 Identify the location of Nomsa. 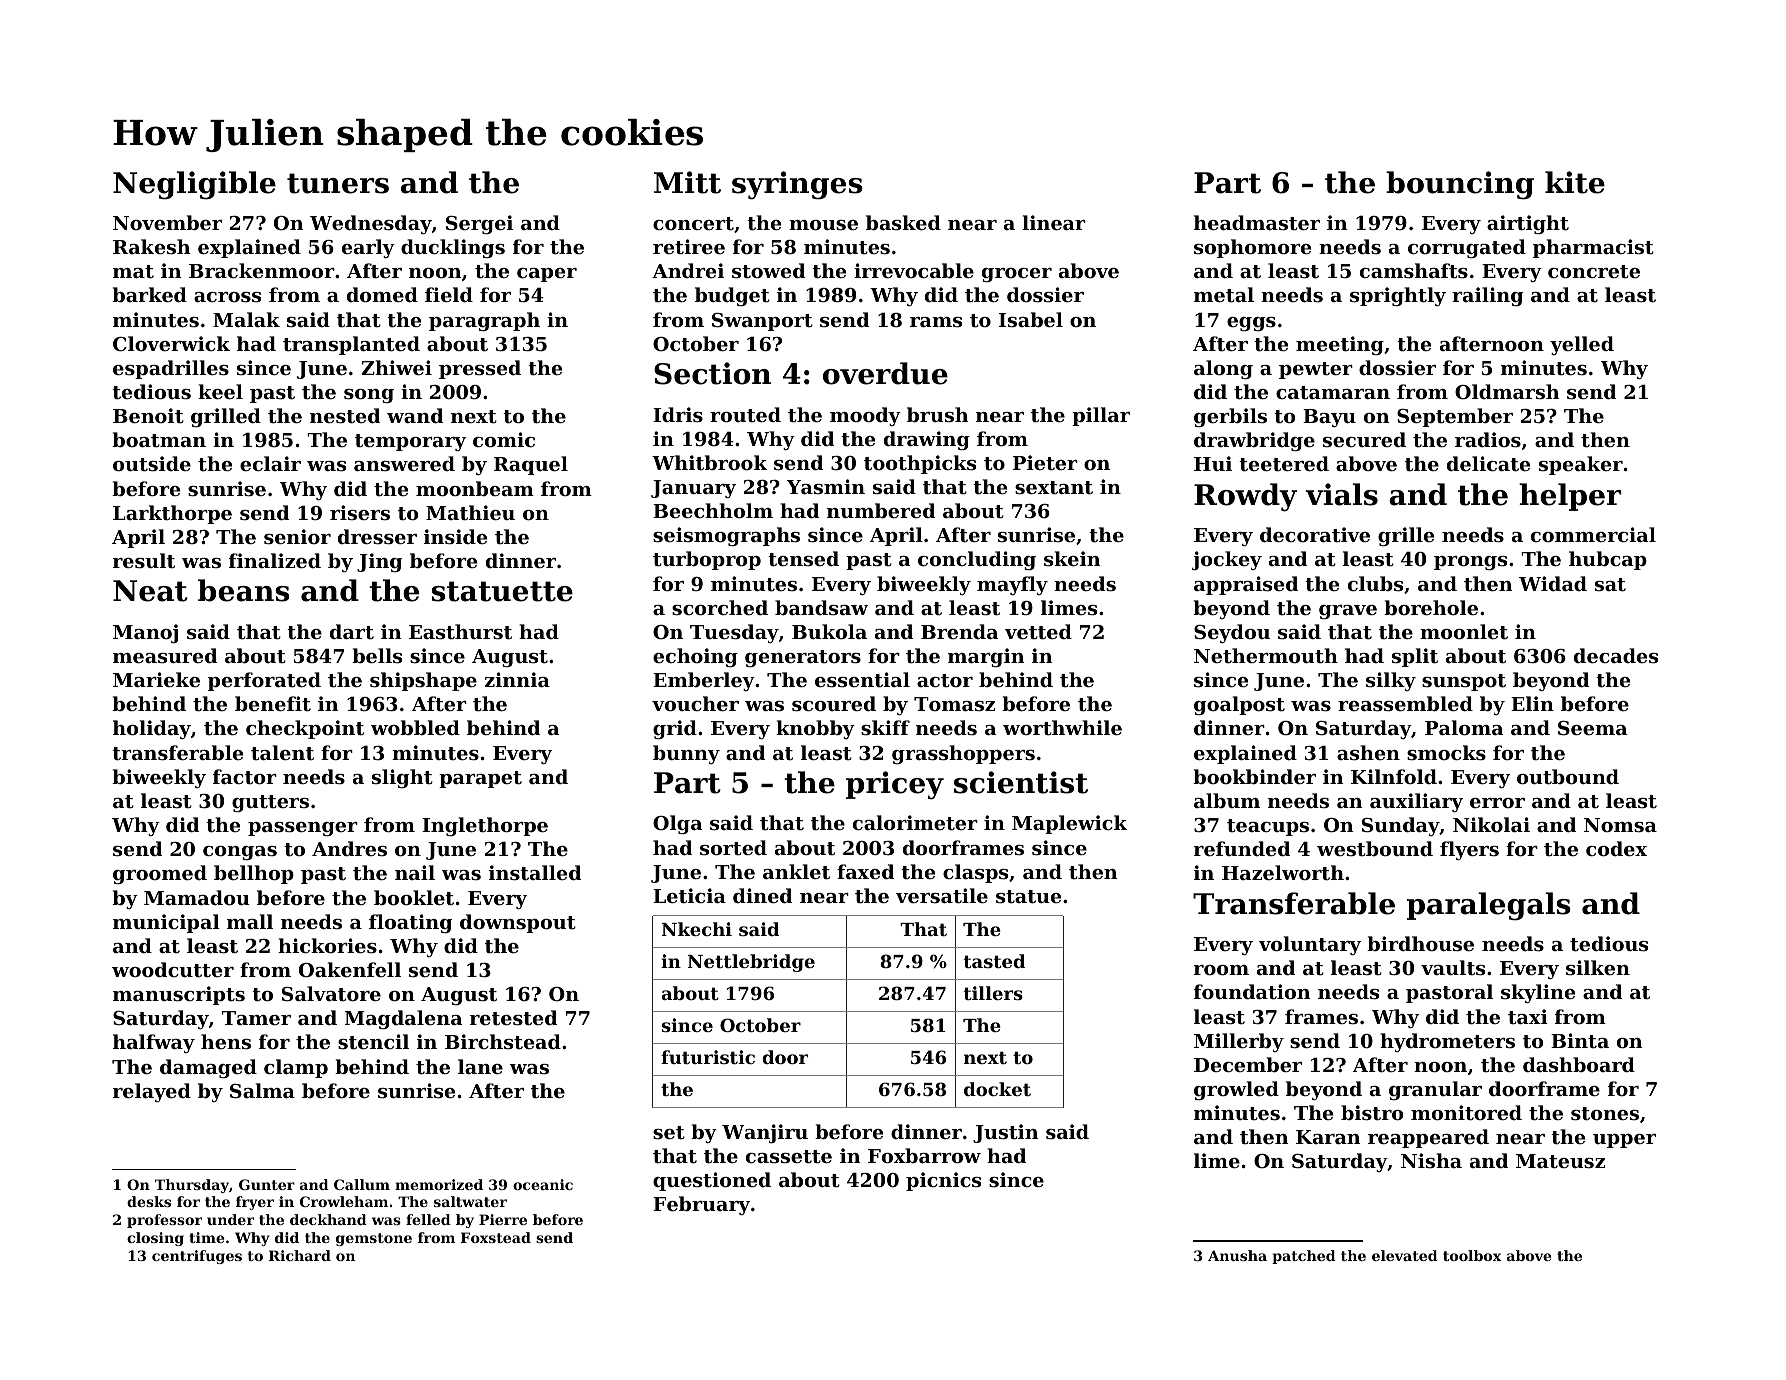
(1620, 825).
